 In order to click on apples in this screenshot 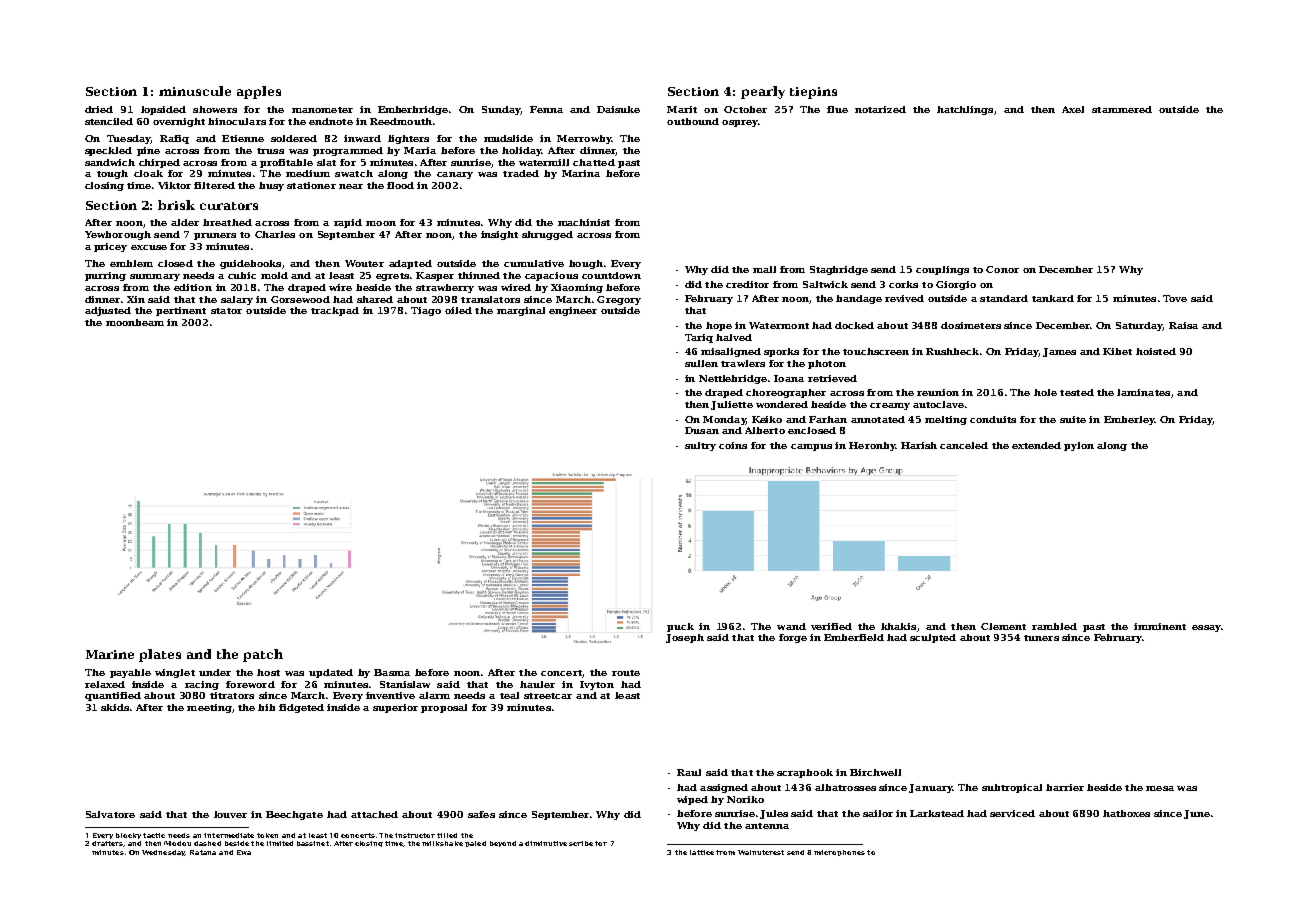, I will do `click(259, 92)`.
